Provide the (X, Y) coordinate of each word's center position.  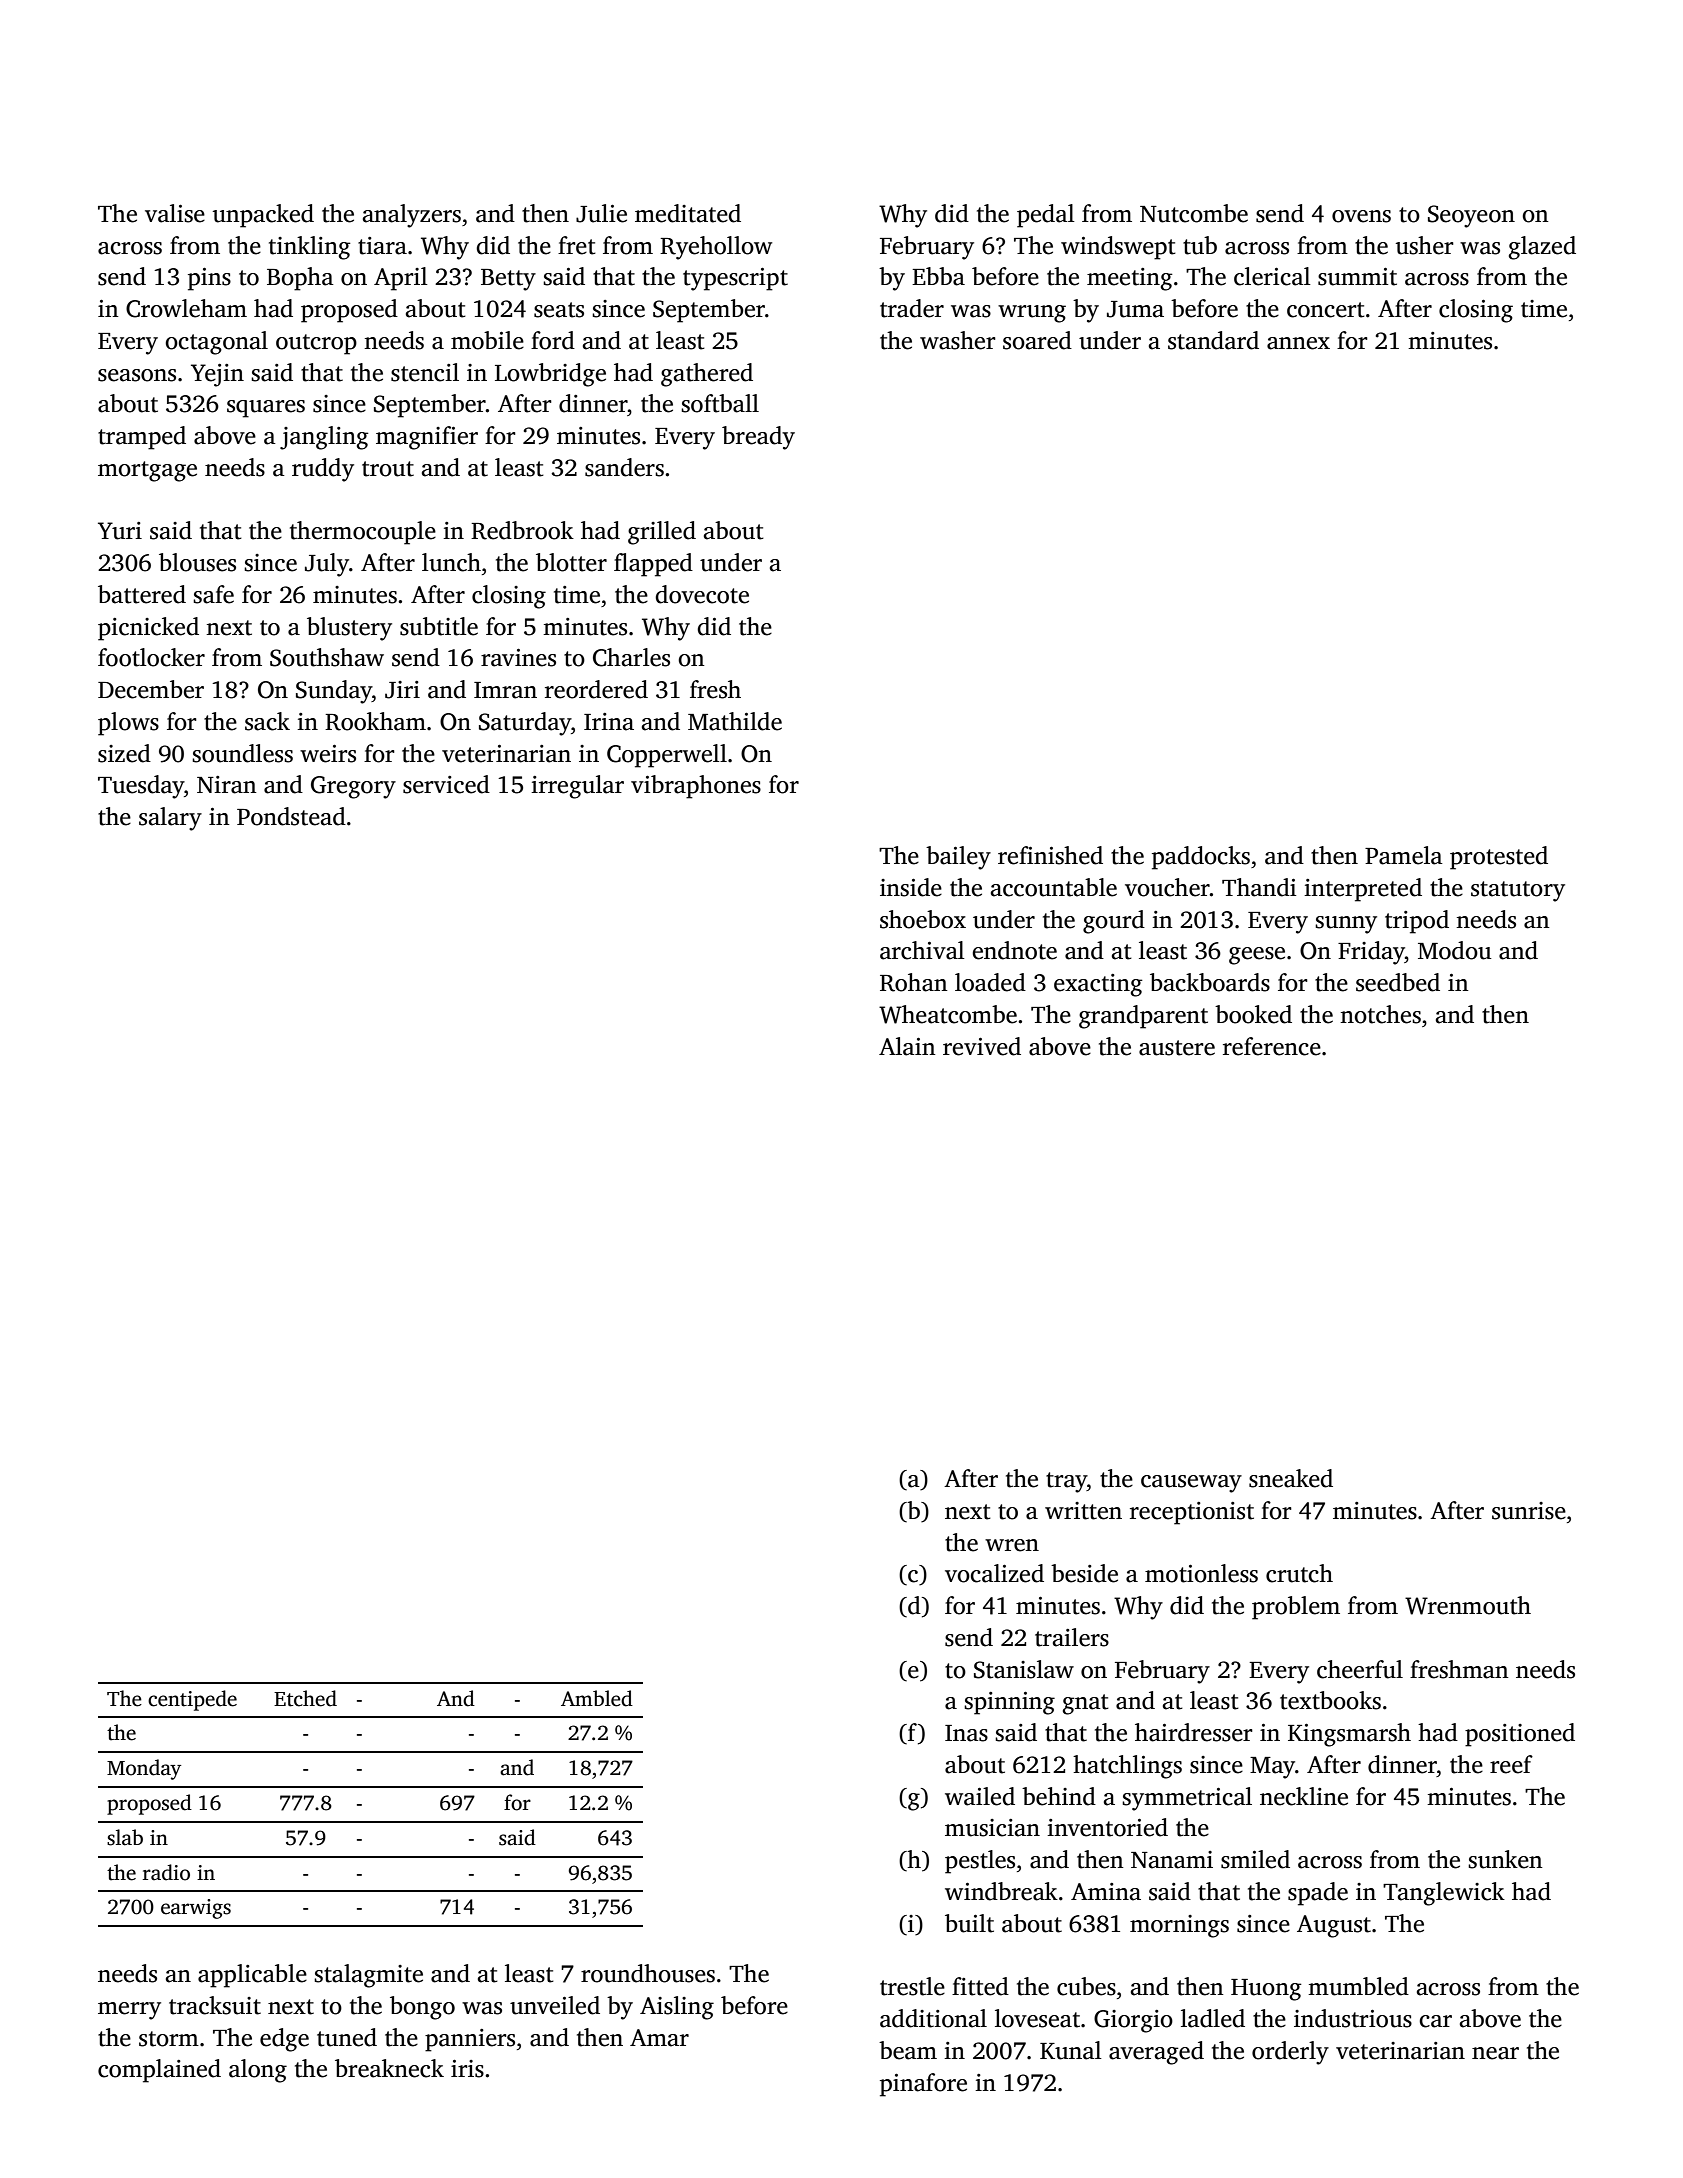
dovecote (702, 594)
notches (1380, 1014)
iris (467, 2069)
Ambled (597, 1698)
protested (1499, 858)
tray (1066, 1482)
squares (266, 409)
